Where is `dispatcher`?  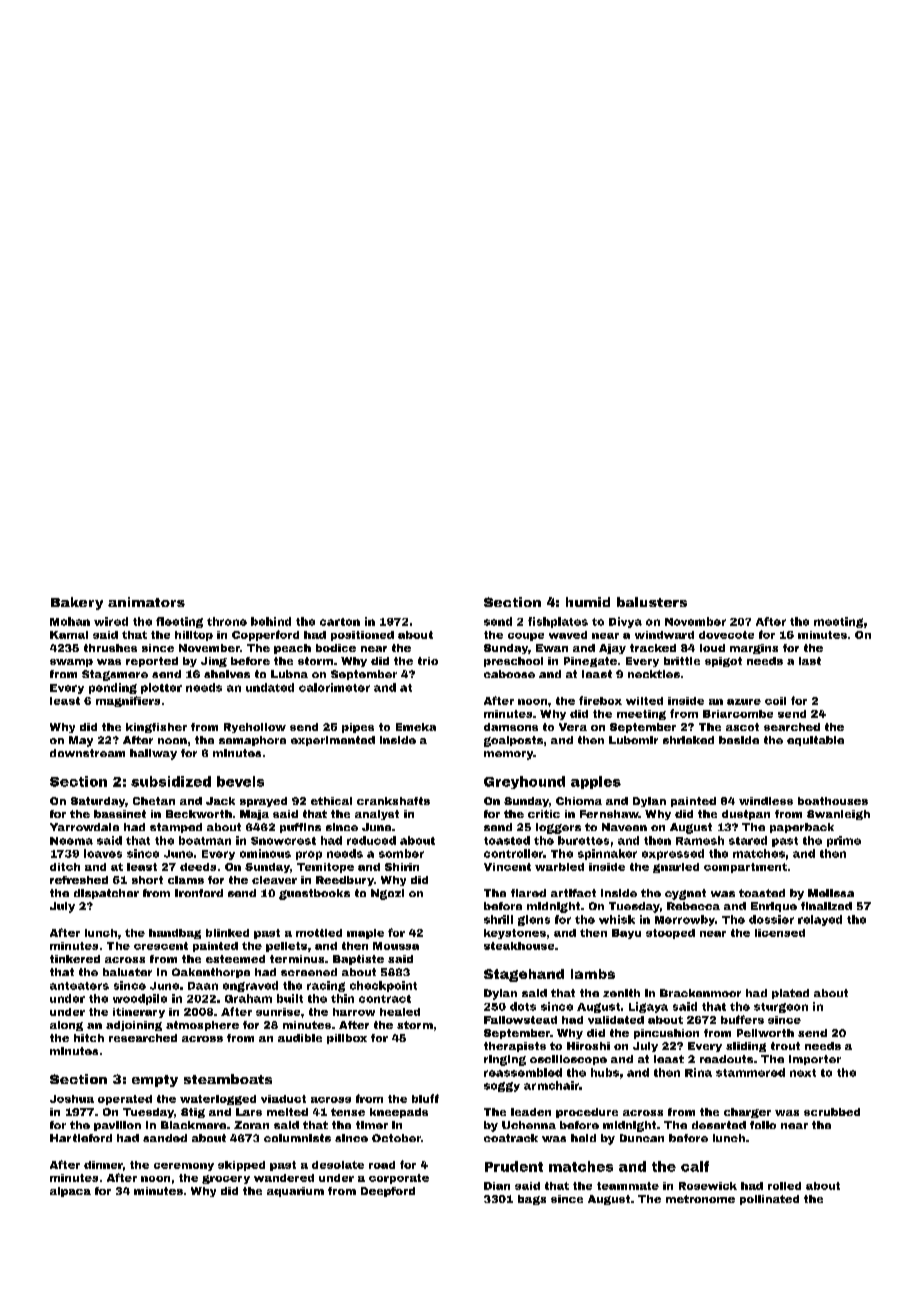
dispatcher is located at coordinates (106, 894).
